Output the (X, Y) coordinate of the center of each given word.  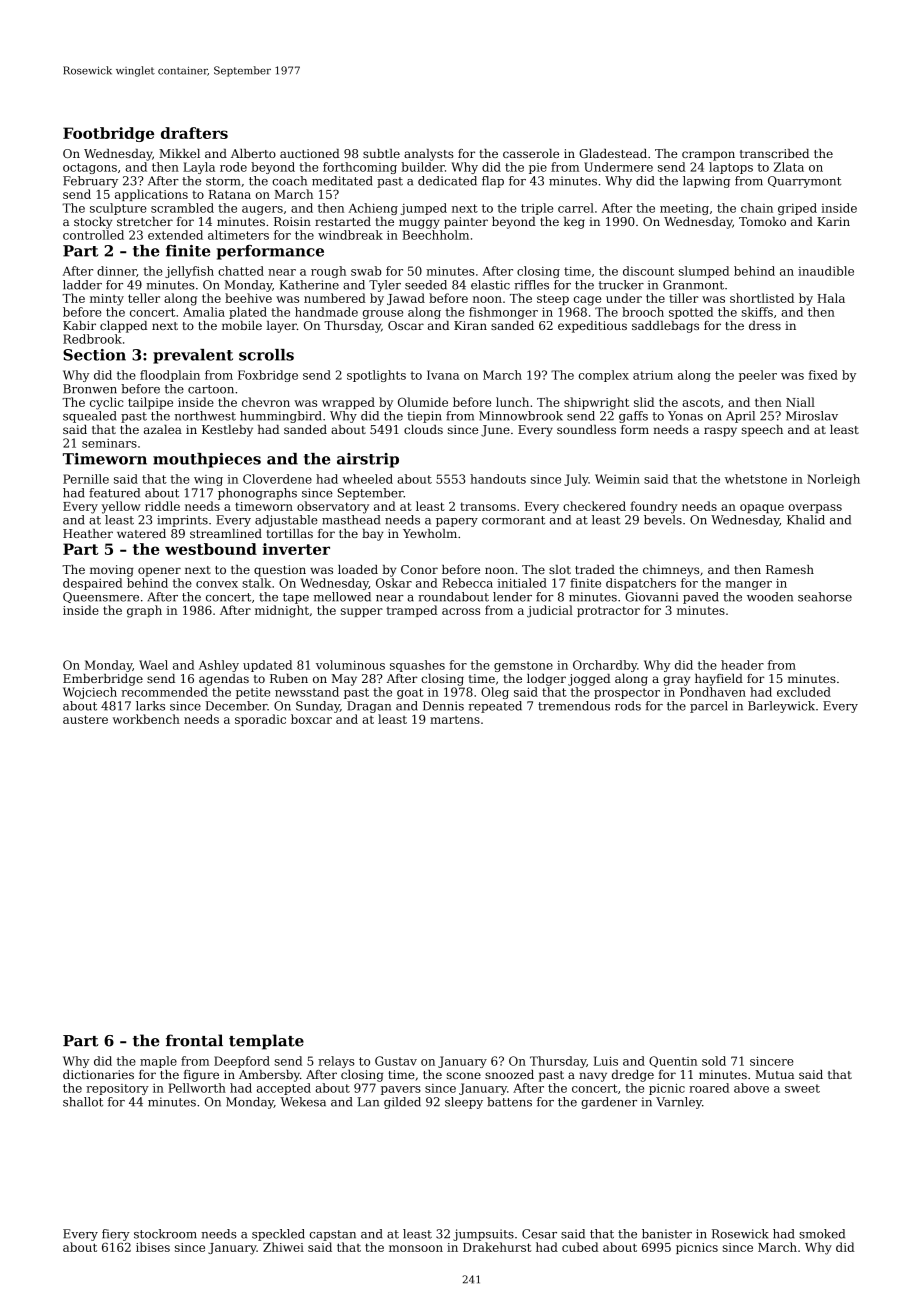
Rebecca (467, 583)
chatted (241, 271)
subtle (381, 153)
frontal (194, 1040)
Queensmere (101, 597)
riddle (162, 506)
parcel (709, 707)
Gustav (396, 1061)
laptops (731, 168)
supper (362, 612)
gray (676, 681)
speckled (278, 1235)
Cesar (539, 1234)
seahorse (825, 597)
